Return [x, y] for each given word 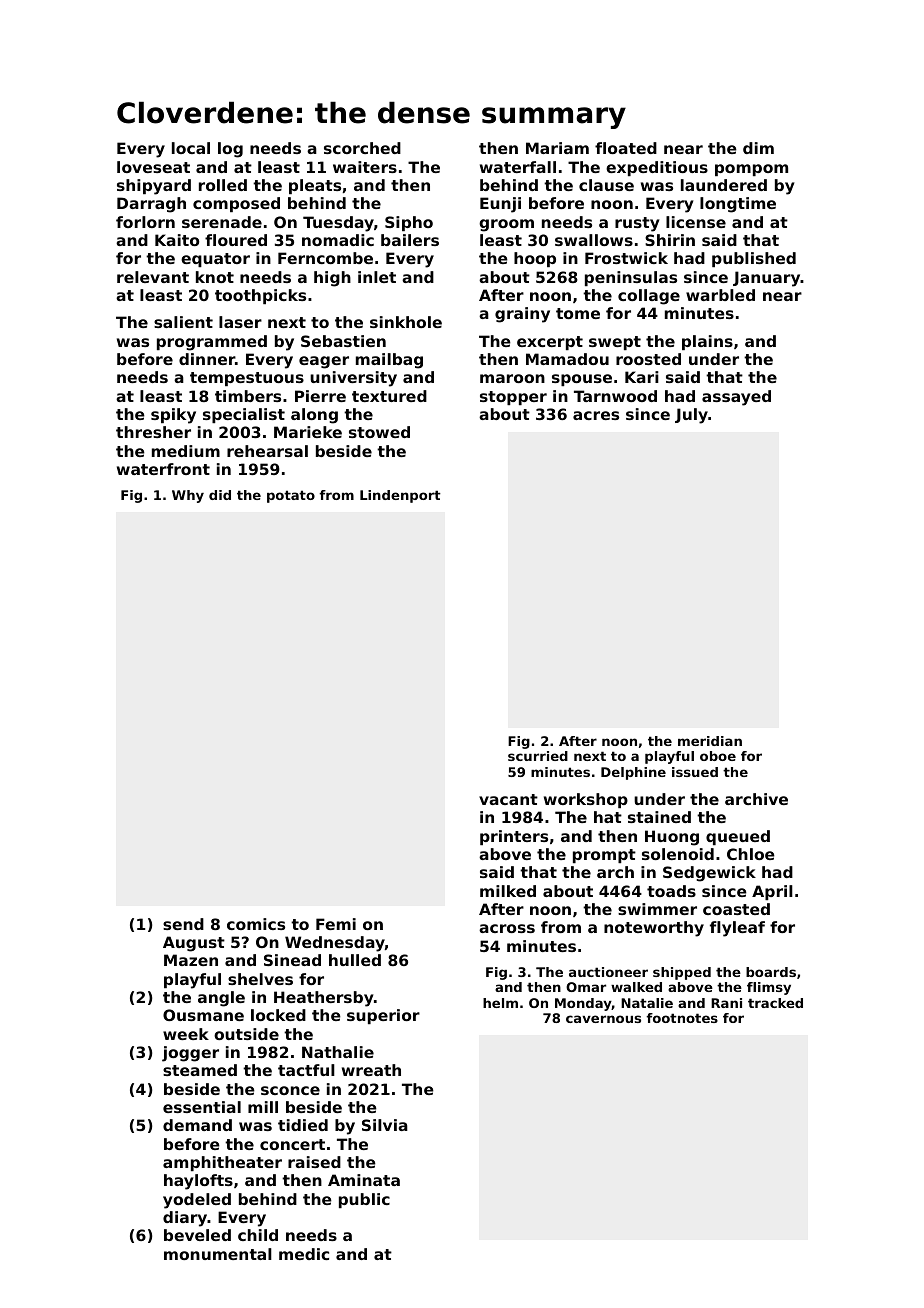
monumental [218, 1254]
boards [771, 972]
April [772, 892]
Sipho [409, 223]
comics [256, 924]
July [691, 416]
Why [188, 496]
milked [508, 891]
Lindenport [400, 496]
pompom [751, 170]
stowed [379, 432]
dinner [207, 359]
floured [236, 240]
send [183, 924]
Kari [642, 377]
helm [500, 1003]
